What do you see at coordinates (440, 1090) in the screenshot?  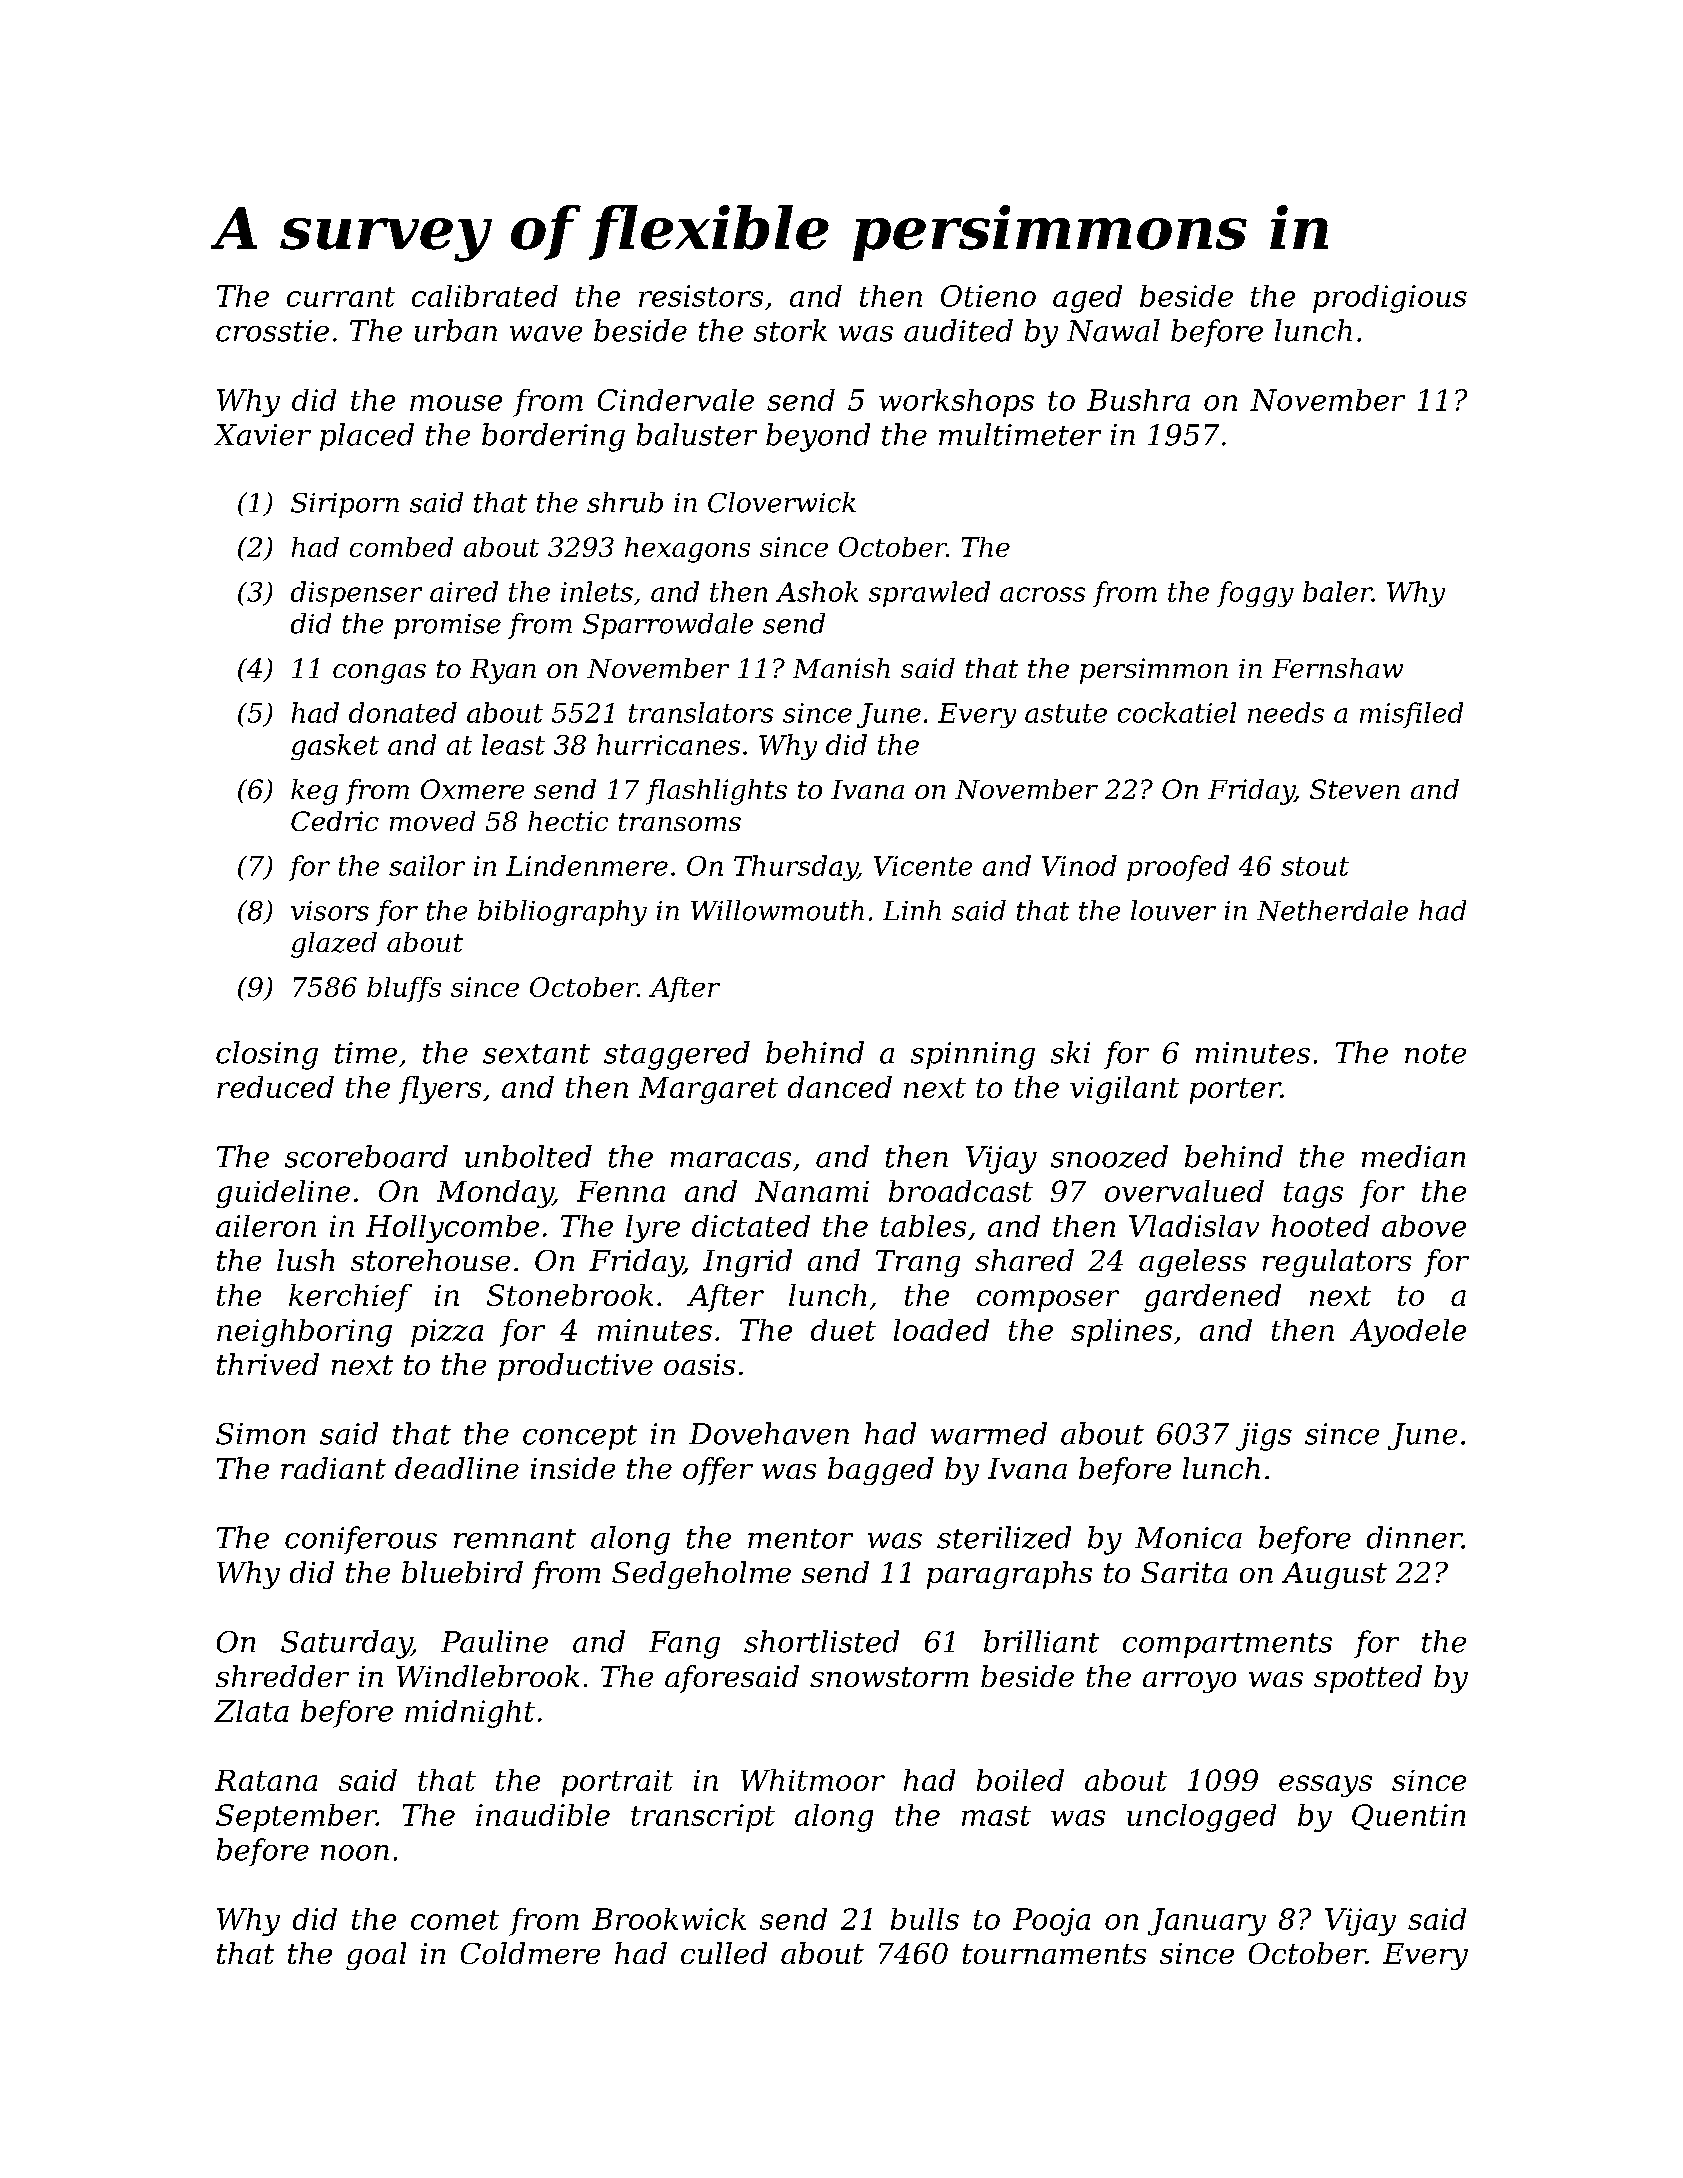 I see `flyers` at bounding box center [440, 1090].
